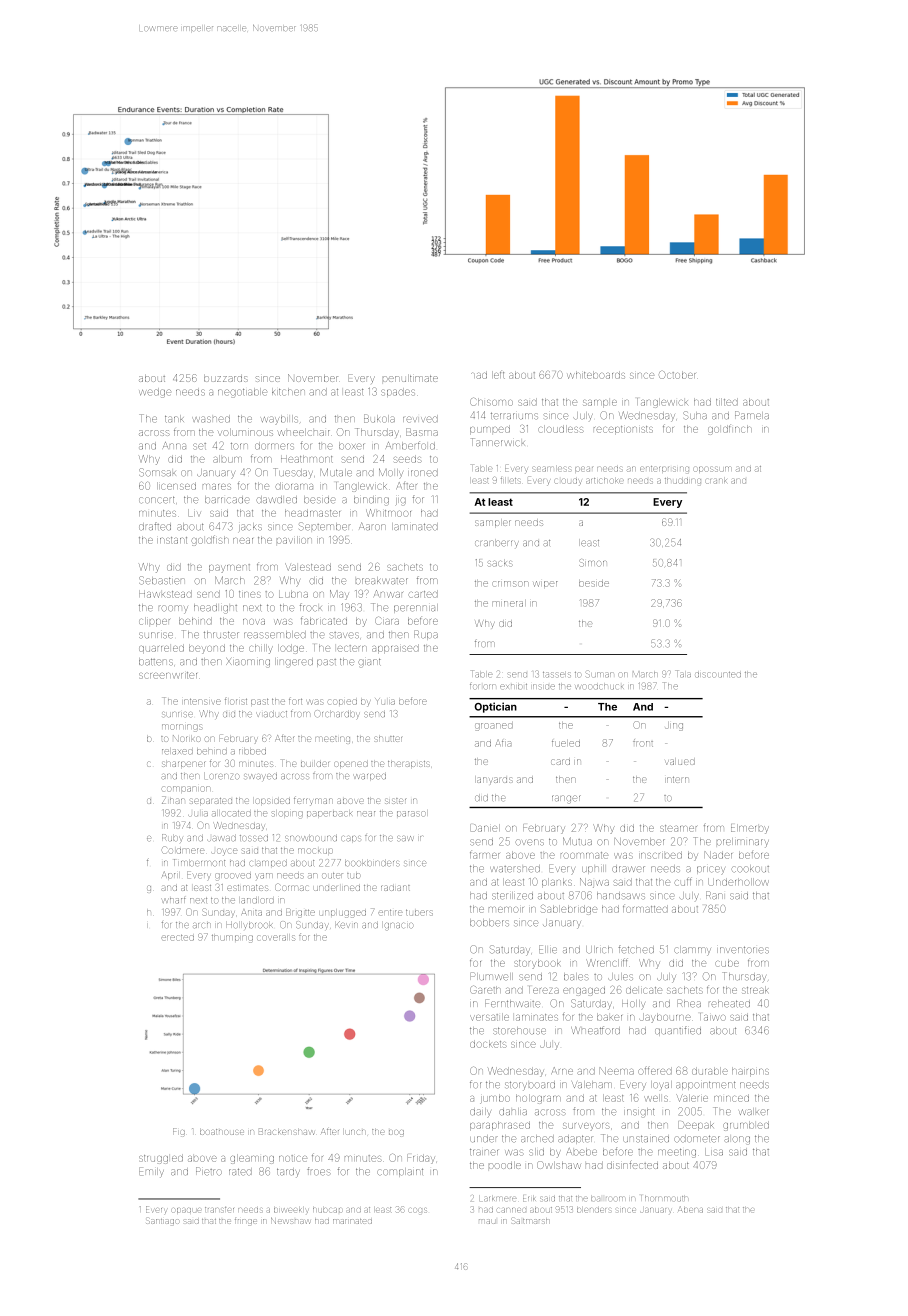 Image resolution: width=908 pixels, height=1316 pixels. What do you see at coordinates (162, 580) in the screenshot?
I see `Sebastien` at bounding box center [162, 580].
